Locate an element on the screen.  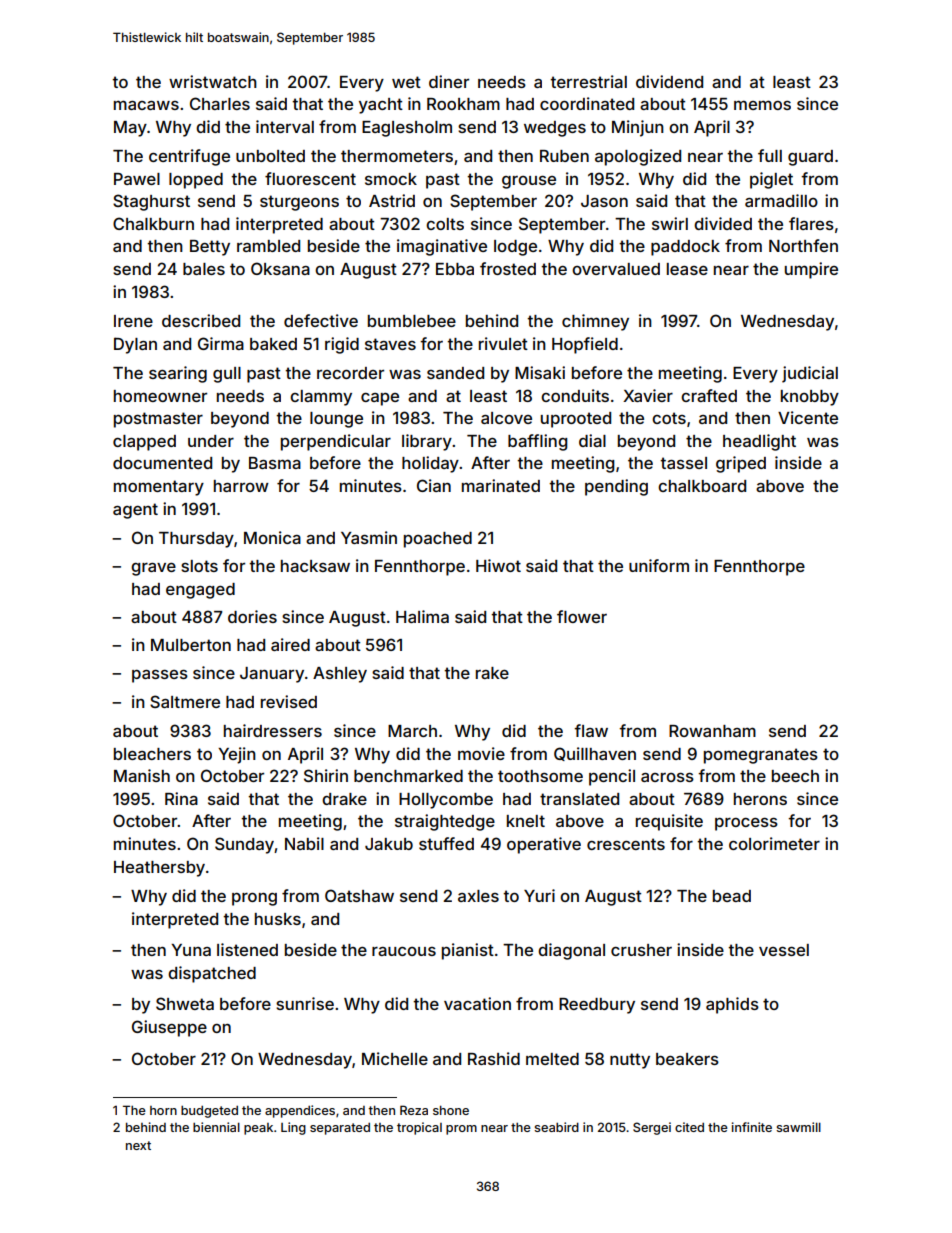
lease is located at coordinates (687, 269).
